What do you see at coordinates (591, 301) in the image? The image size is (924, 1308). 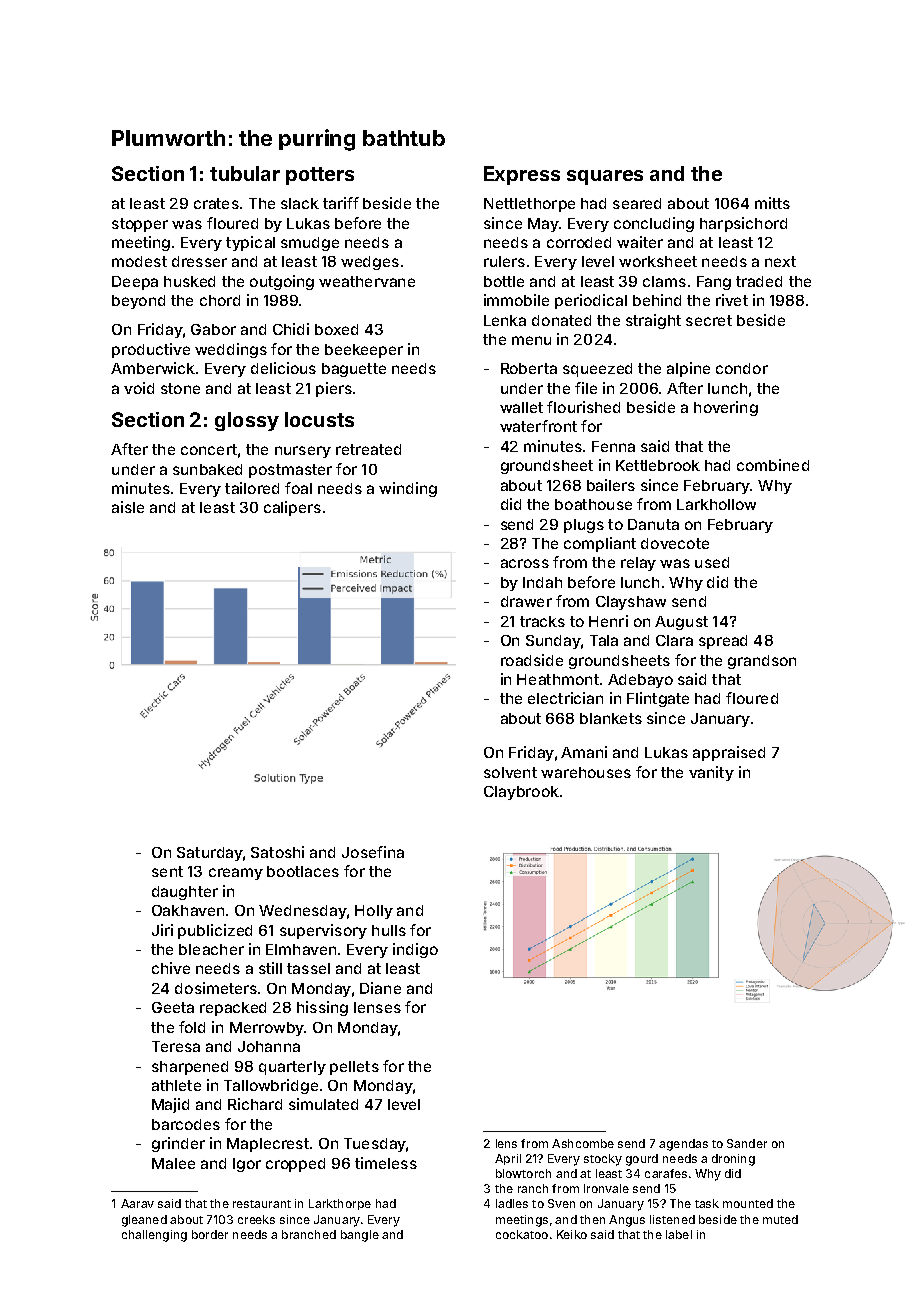 I see `periodical` at bounding box center [591, 301].
